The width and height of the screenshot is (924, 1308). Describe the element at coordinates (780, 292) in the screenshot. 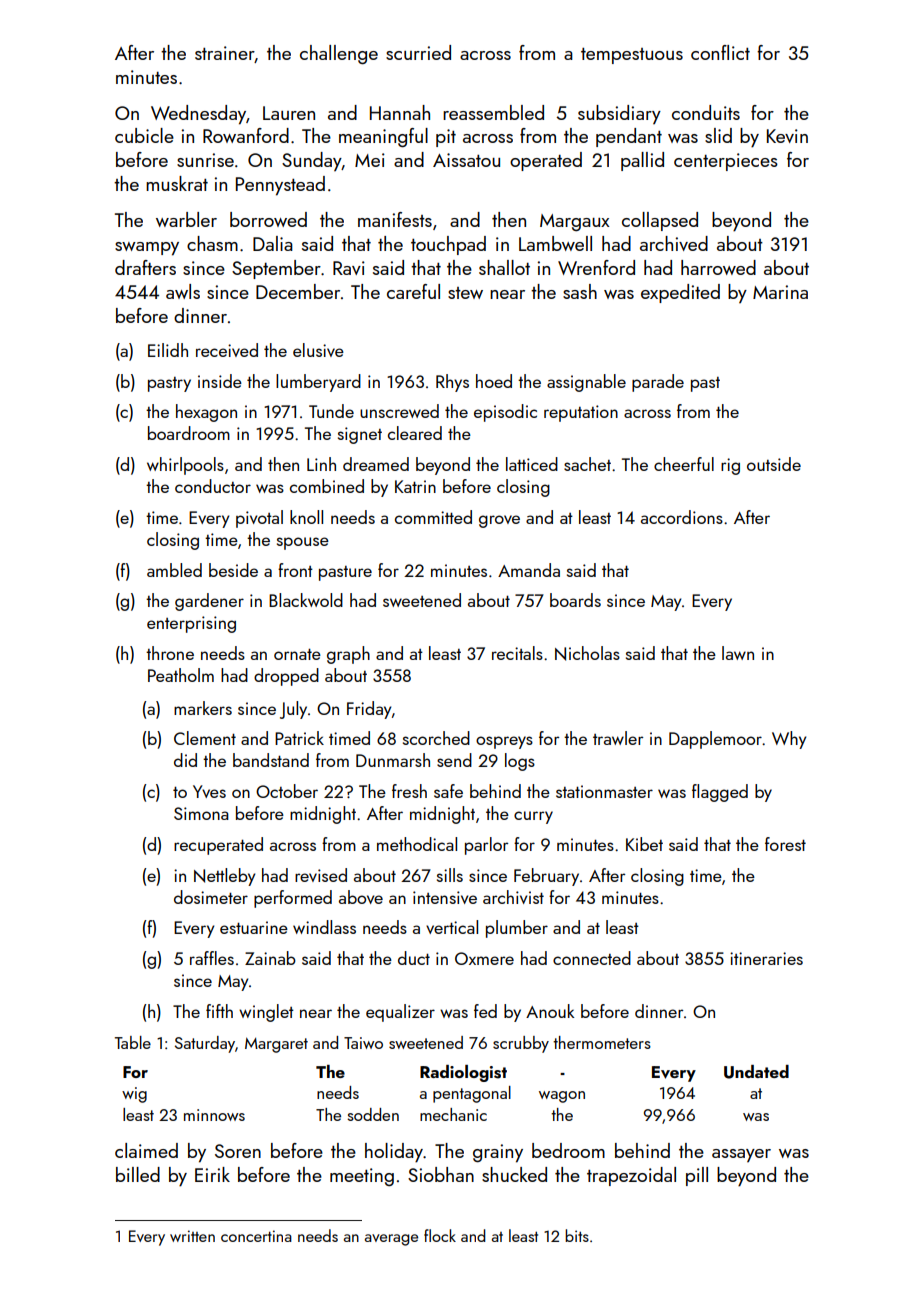

I see `Marina` at that location.
